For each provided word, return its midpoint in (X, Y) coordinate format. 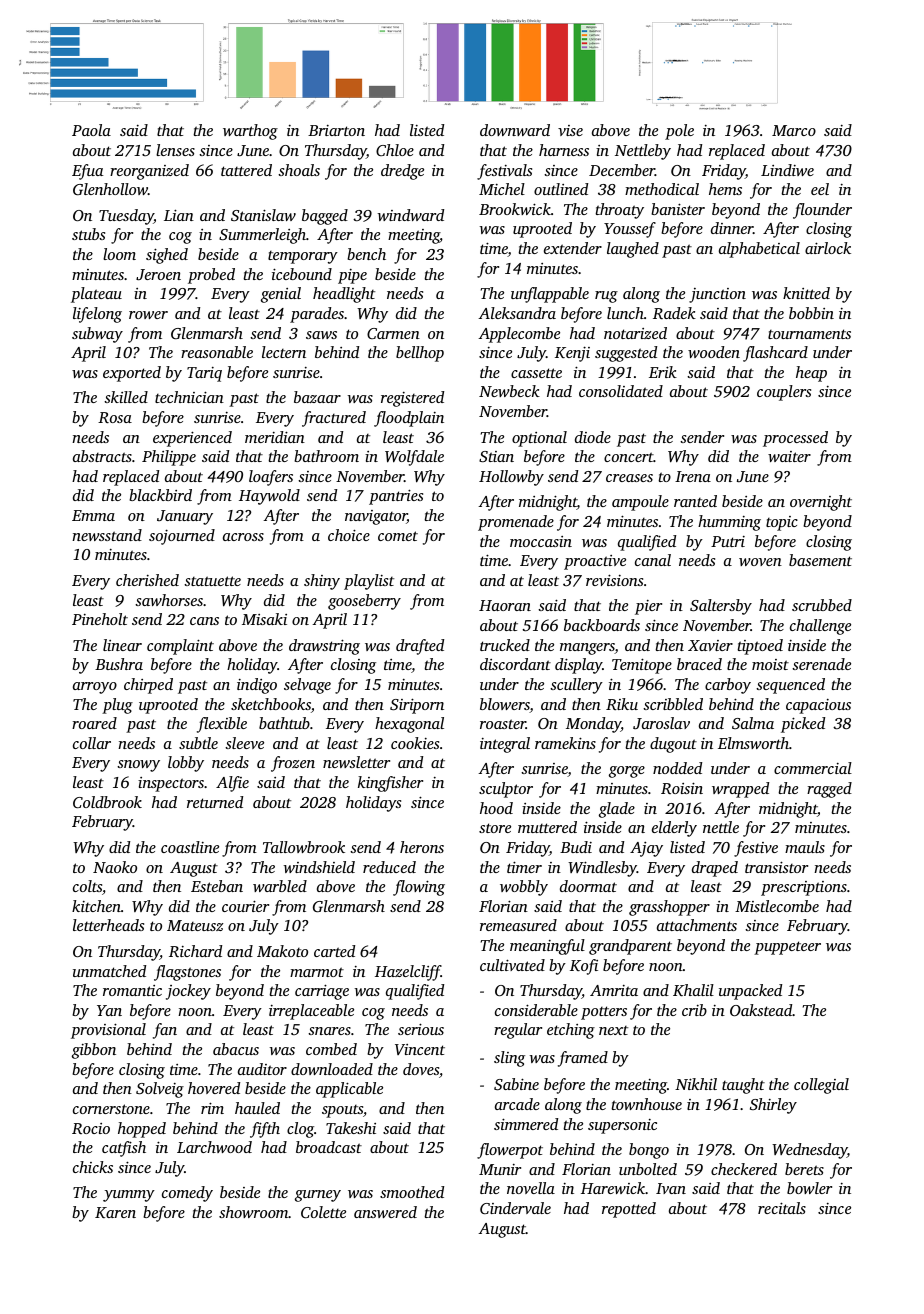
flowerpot (510, 1151)
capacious (818, 706)
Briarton (336, 130)
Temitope (642, 666)
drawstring (324, 647)
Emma (93, 515)
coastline (190, 847)
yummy (129, 1196)
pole (679, 132)
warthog (250, 132)
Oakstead (761, 1010)
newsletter (356, 762)
